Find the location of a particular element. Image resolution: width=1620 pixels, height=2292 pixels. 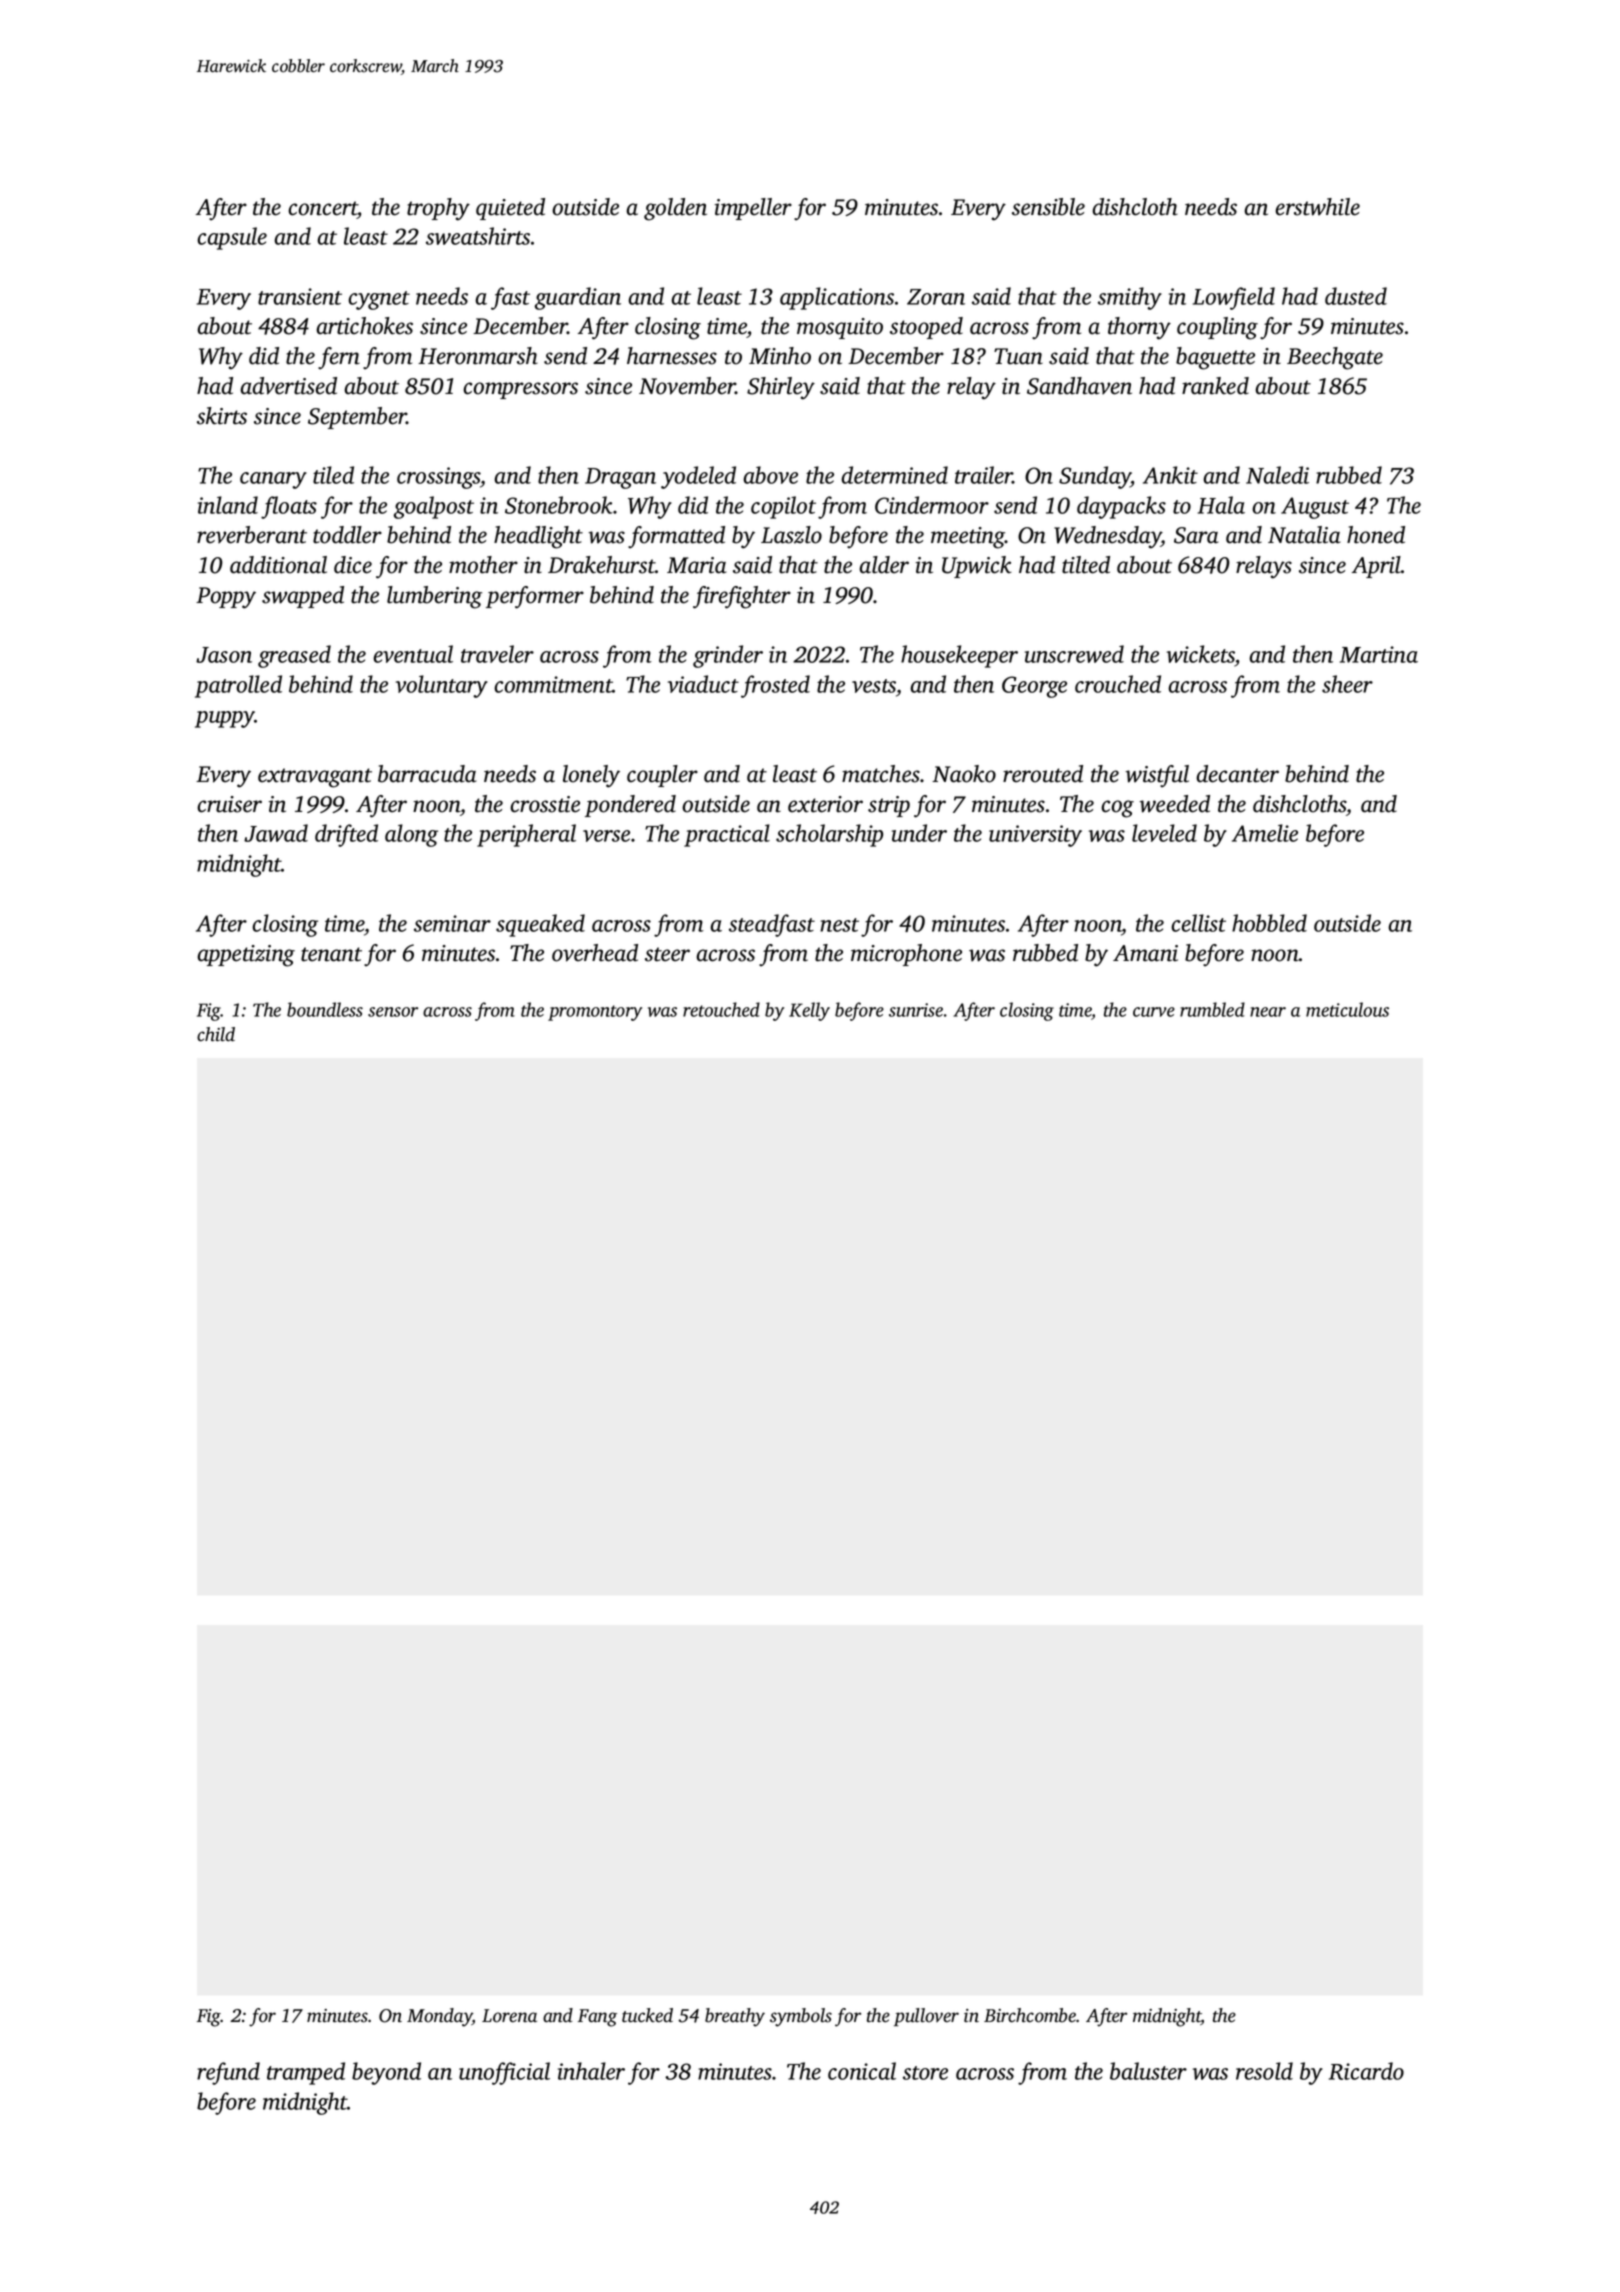

inhaler is located at coordinates (591, 2071).
